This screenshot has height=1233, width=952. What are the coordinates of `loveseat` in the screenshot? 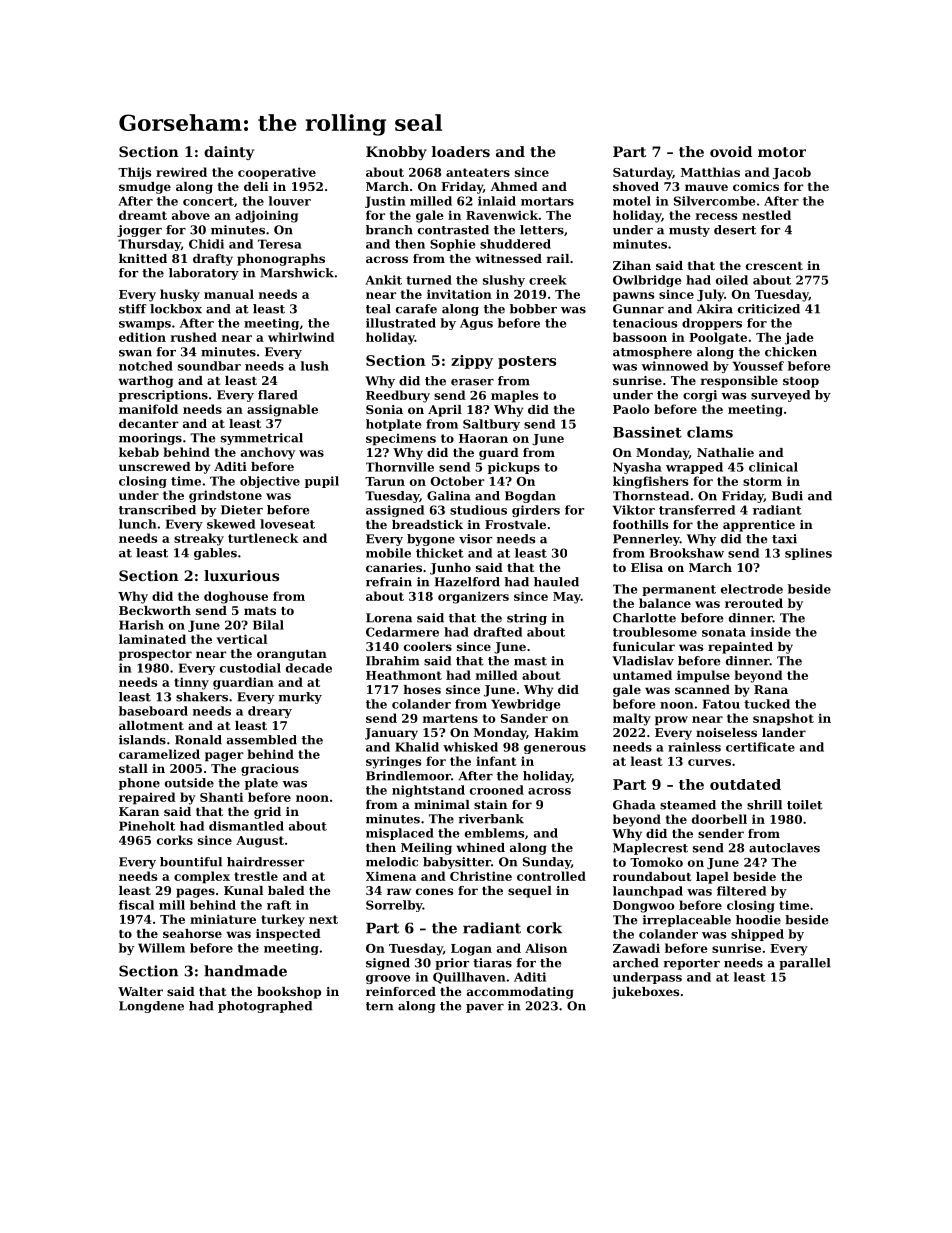 It's located at (287, 524).
